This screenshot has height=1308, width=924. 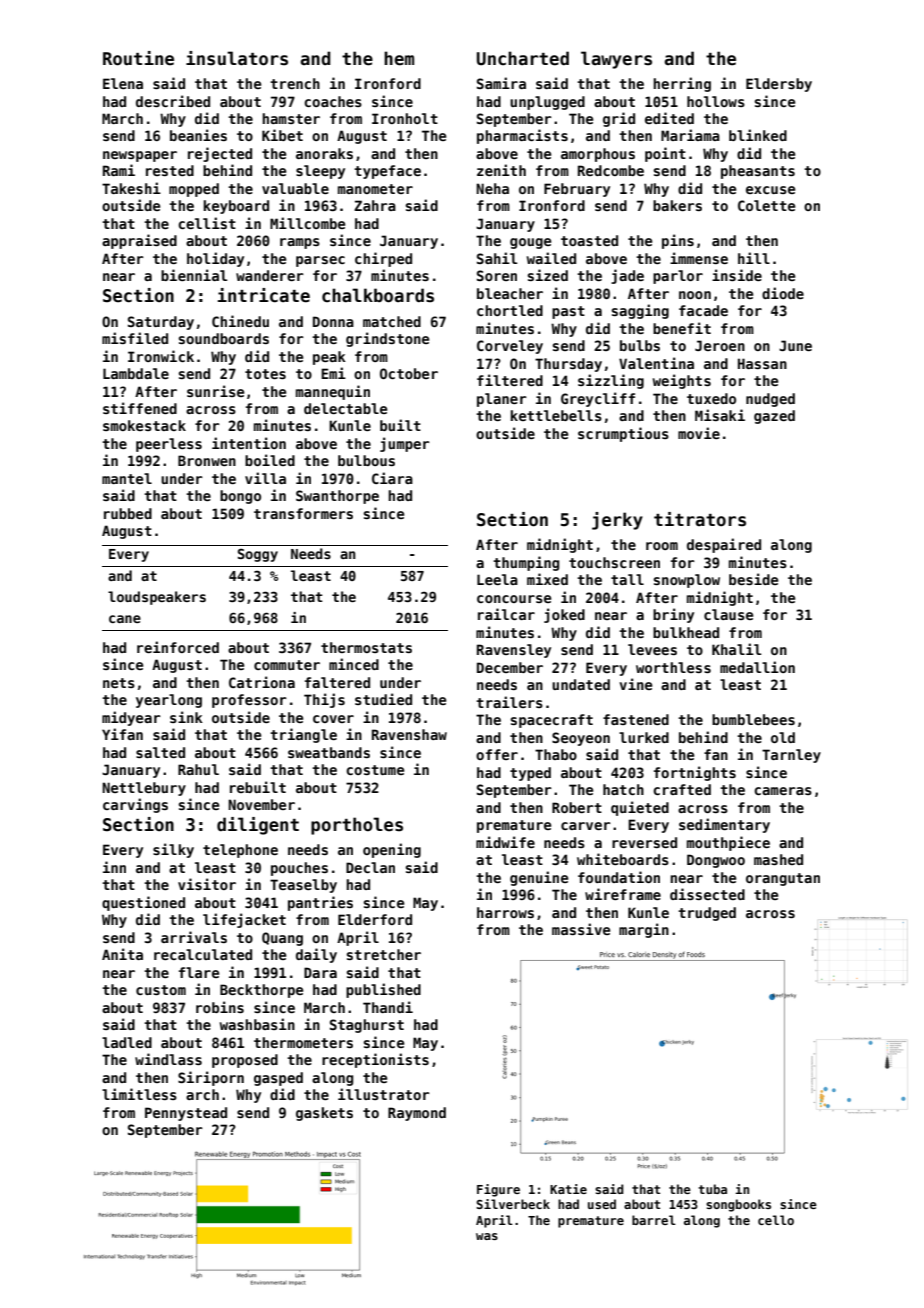 I want to click on lawyers, so click(x=616, y=60).
